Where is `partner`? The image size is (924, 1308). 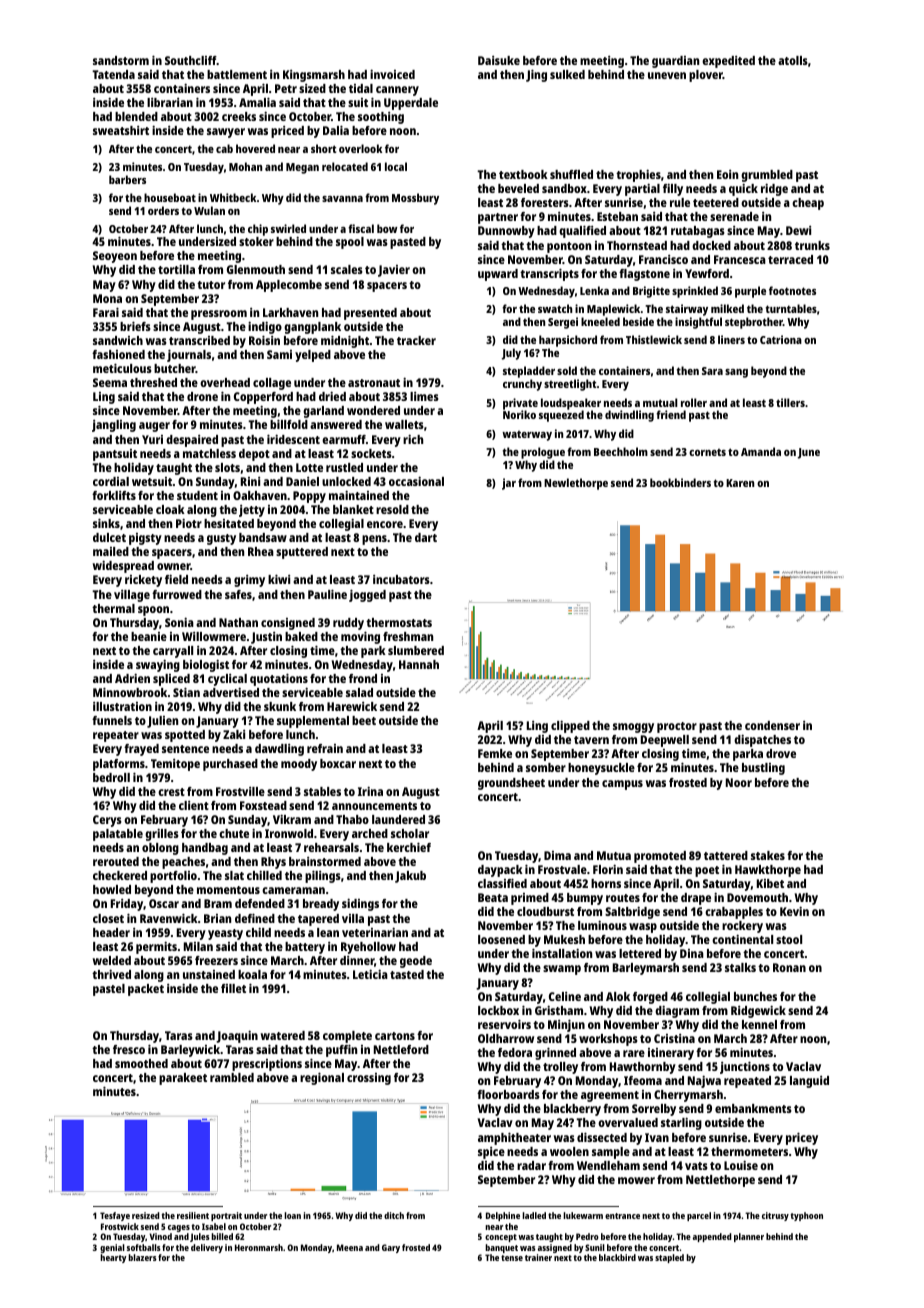
partner is located at coordinates (498, 218).
